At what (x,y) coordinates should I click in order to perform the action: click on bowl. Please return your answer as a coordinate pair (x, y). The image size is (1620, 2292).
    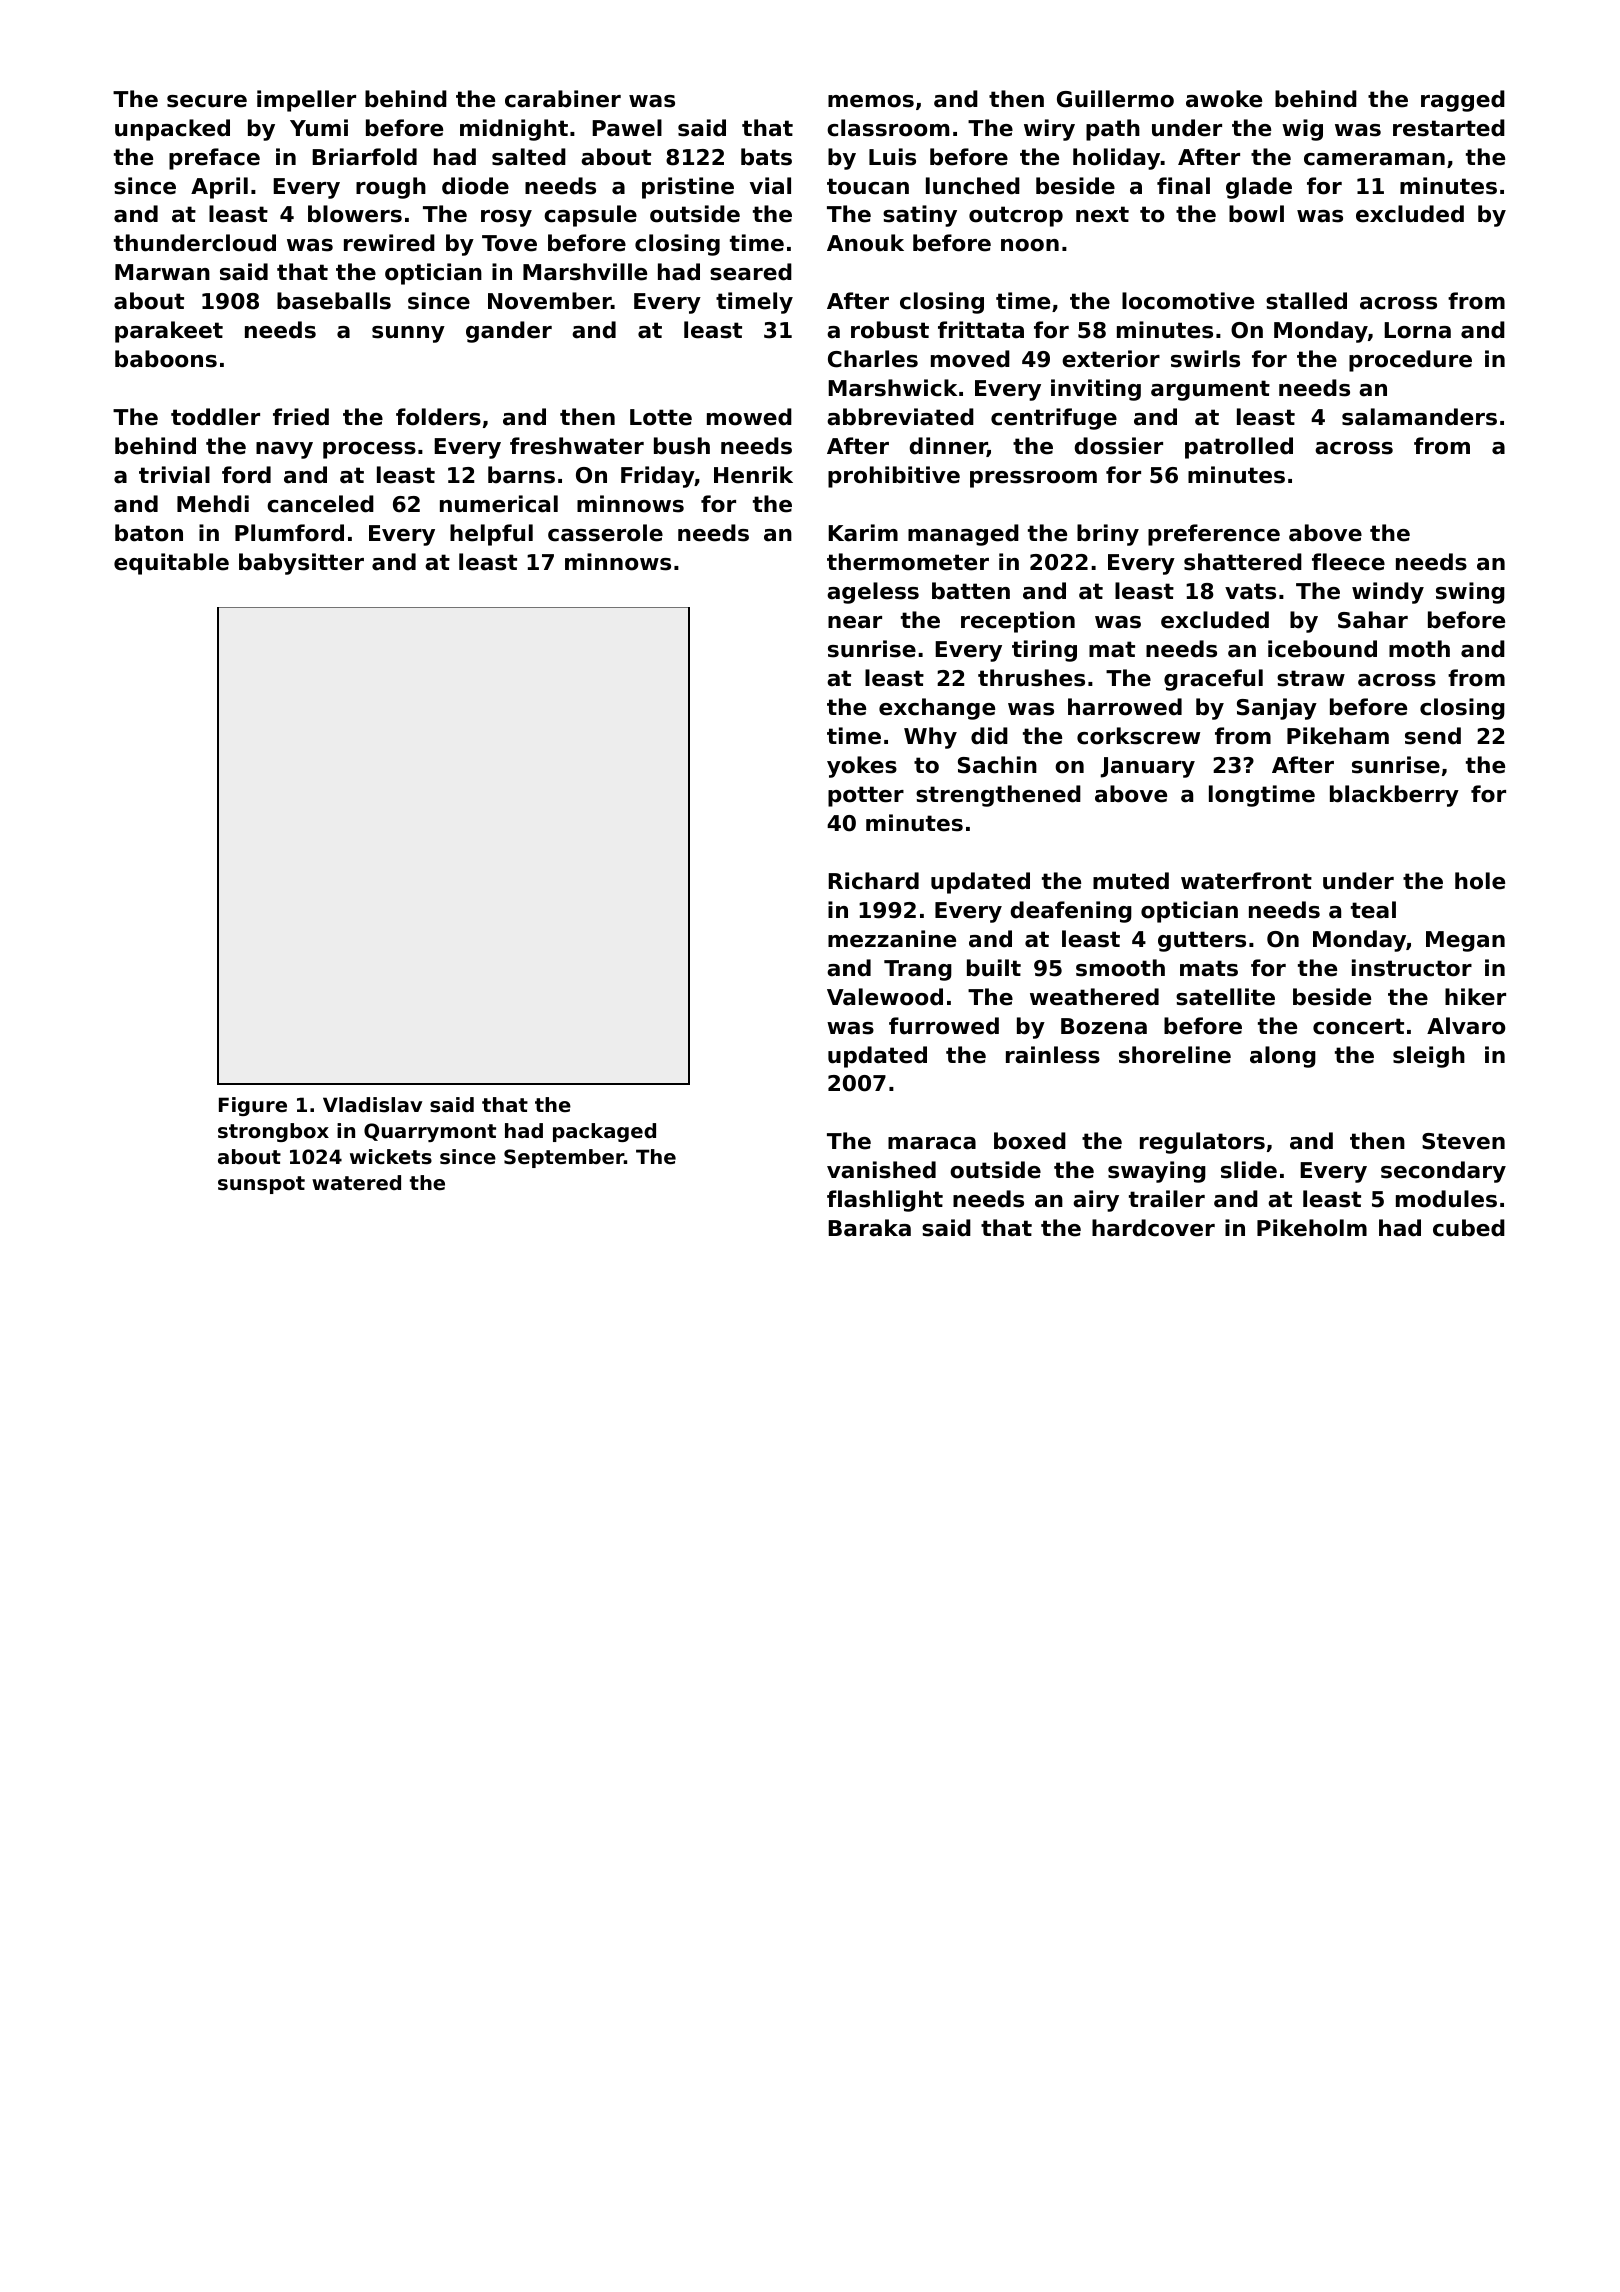
    Looking at the image, I should click on (1256, 214).
